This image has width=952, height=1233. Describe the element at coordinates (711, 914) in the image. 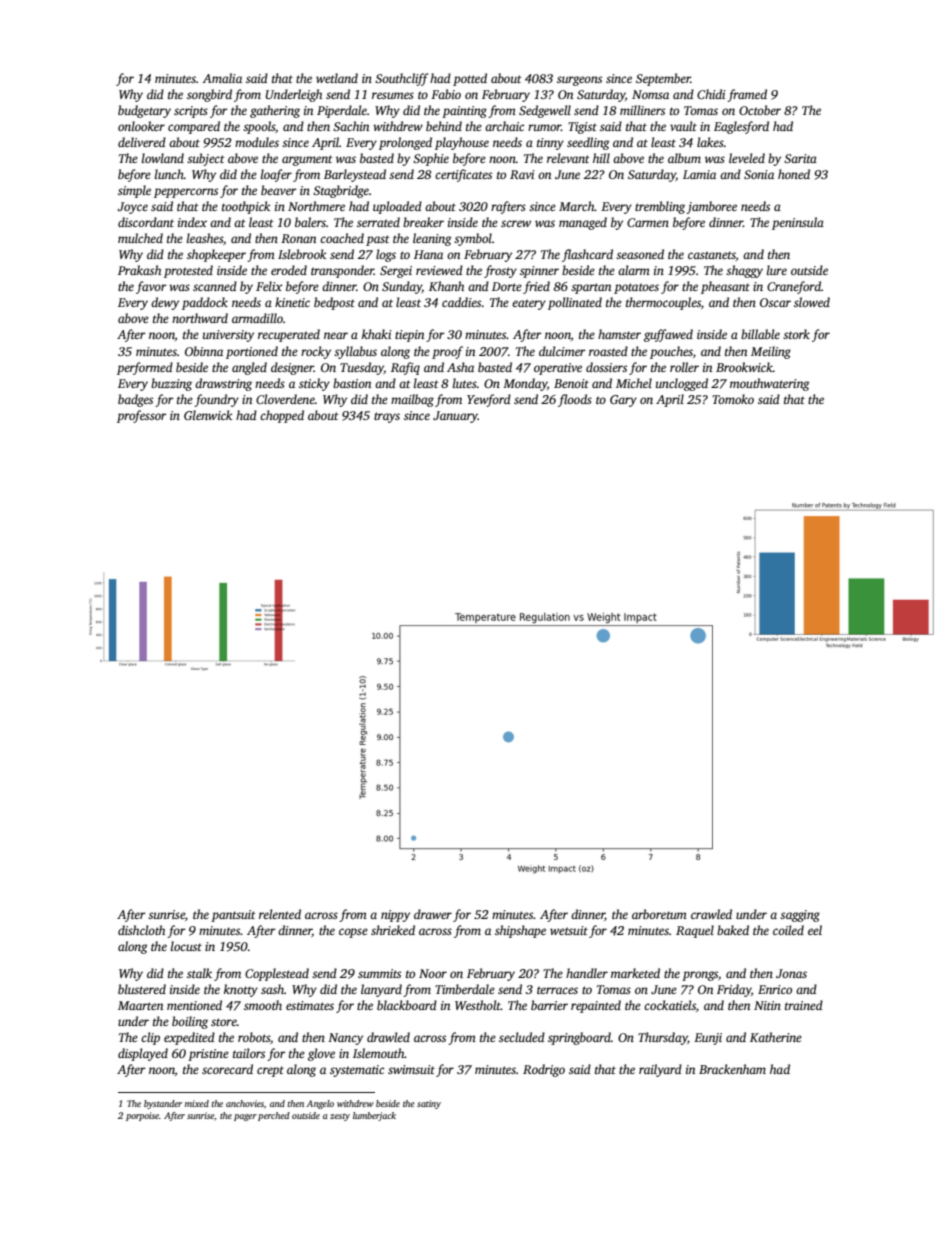

I see `crawled` at that location.
